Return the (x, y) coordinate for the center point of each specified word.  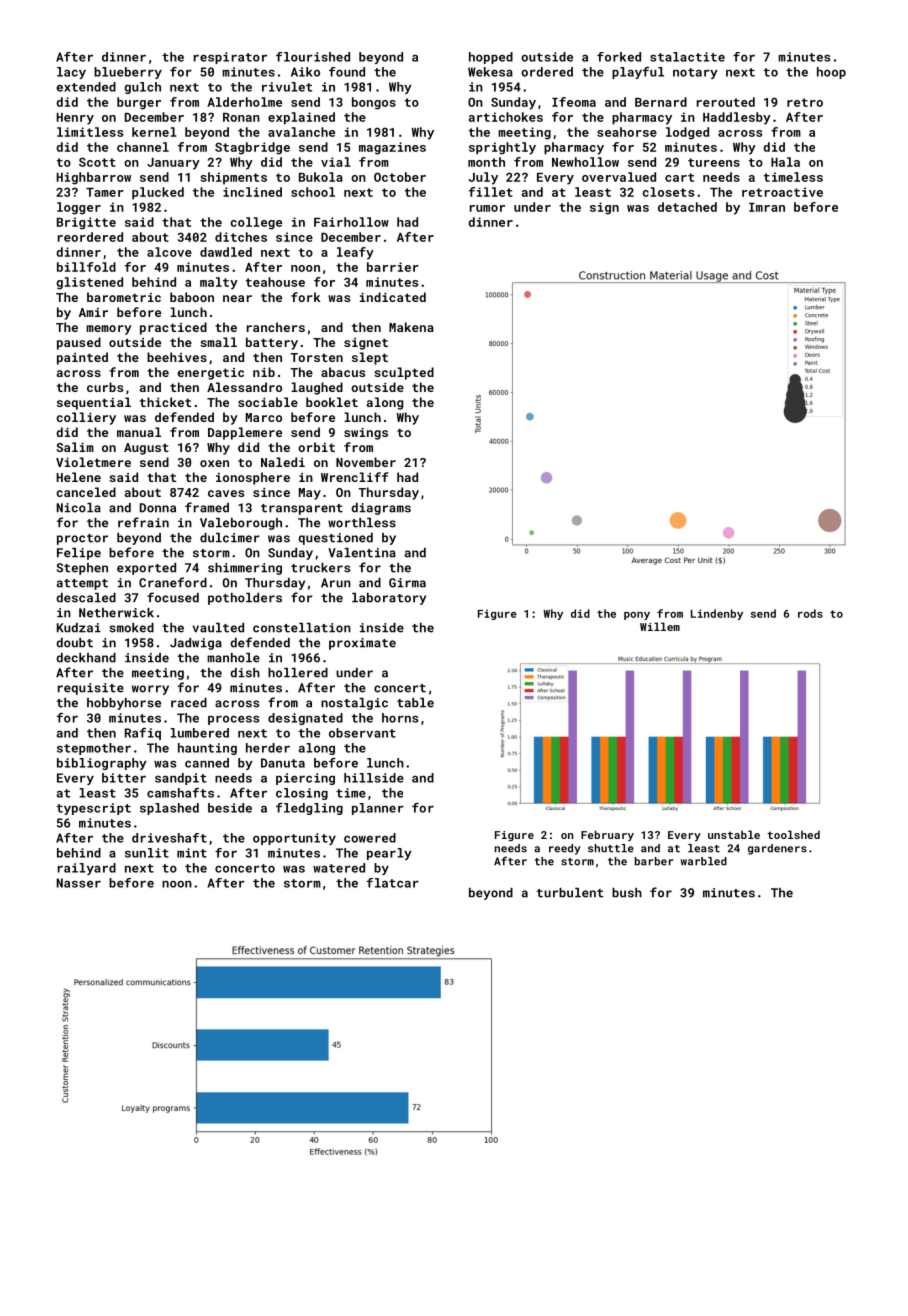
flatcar (393, 883)
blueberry (128, 73)
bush (627, 893)
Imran (767, 207)
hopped (491, 58)
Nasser (79, 883)
